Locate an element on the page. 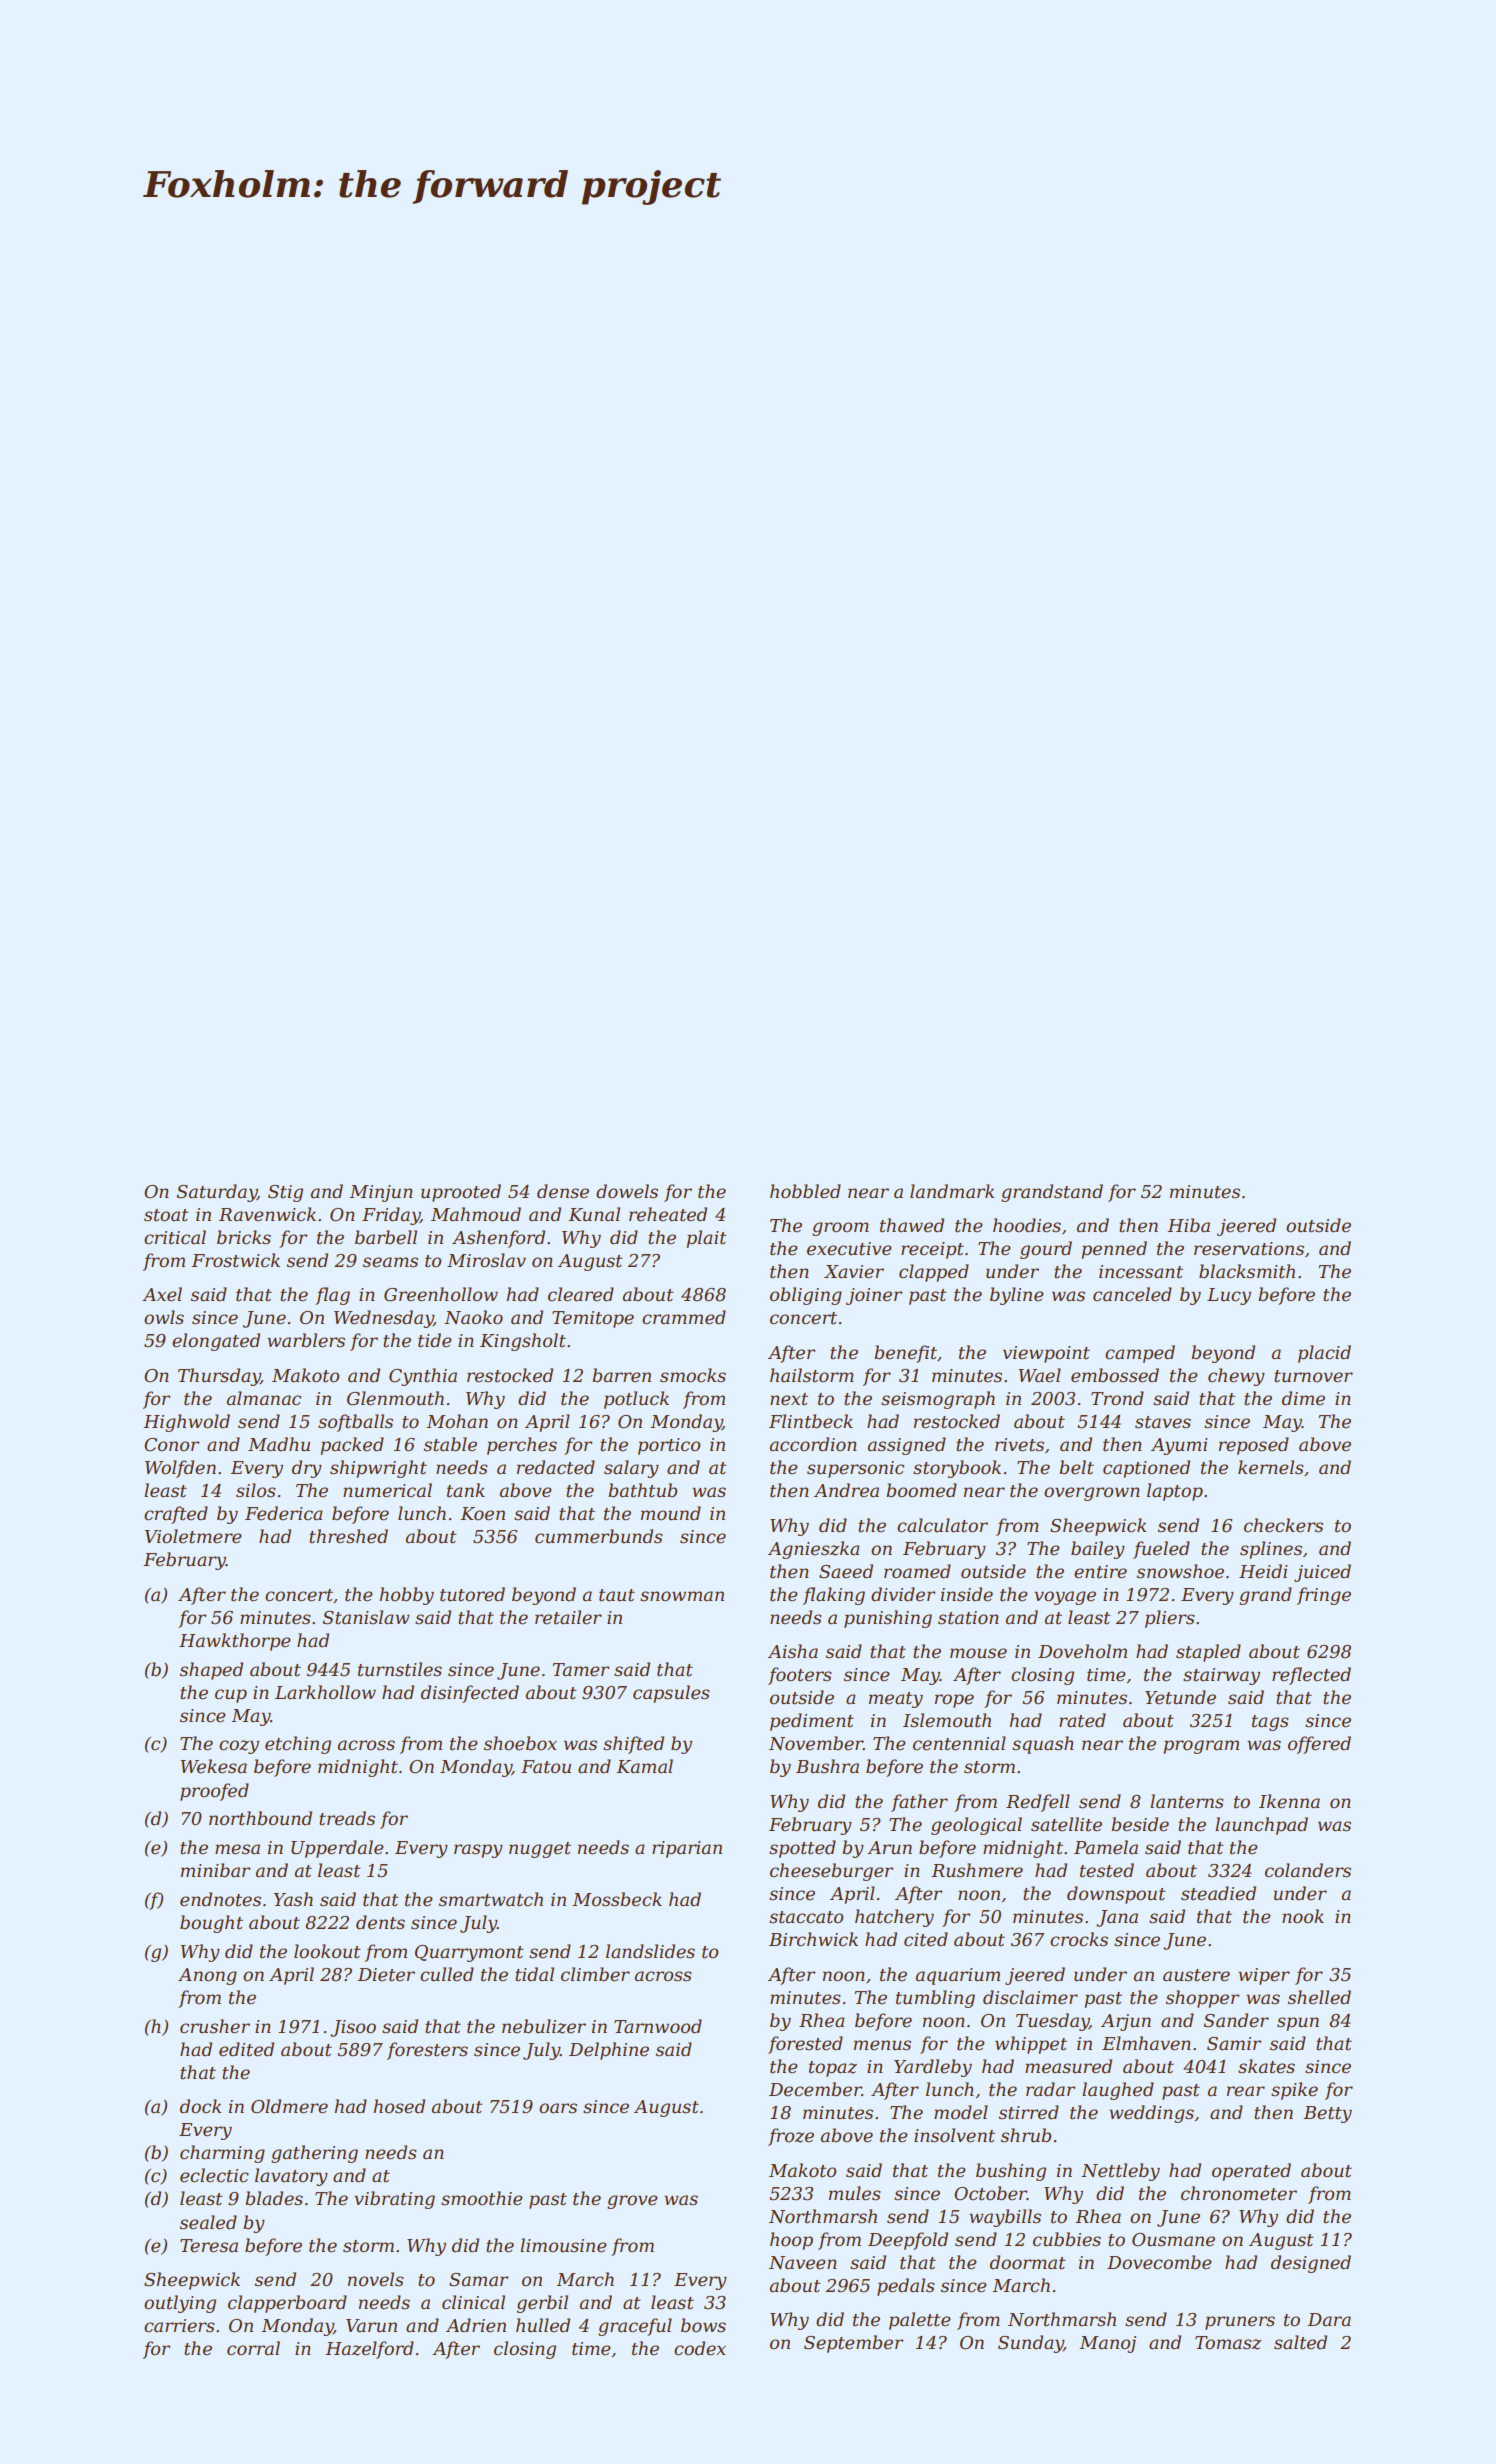 The width and height of the image is (1496, 2464). hobbled is located at coordinates (805, 1191).
